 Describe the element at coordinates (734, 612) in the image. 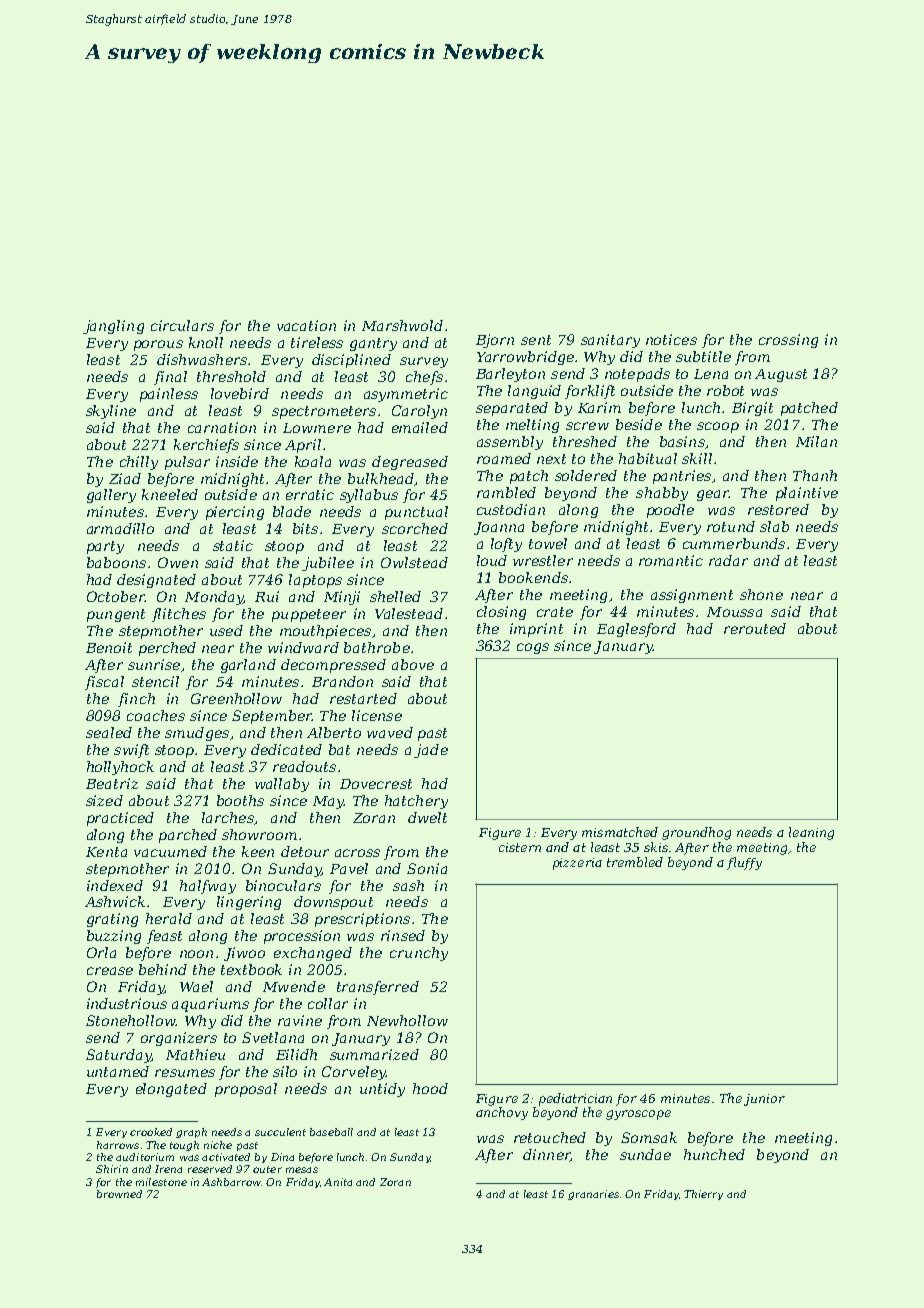

I see `Moussa` at that location.
